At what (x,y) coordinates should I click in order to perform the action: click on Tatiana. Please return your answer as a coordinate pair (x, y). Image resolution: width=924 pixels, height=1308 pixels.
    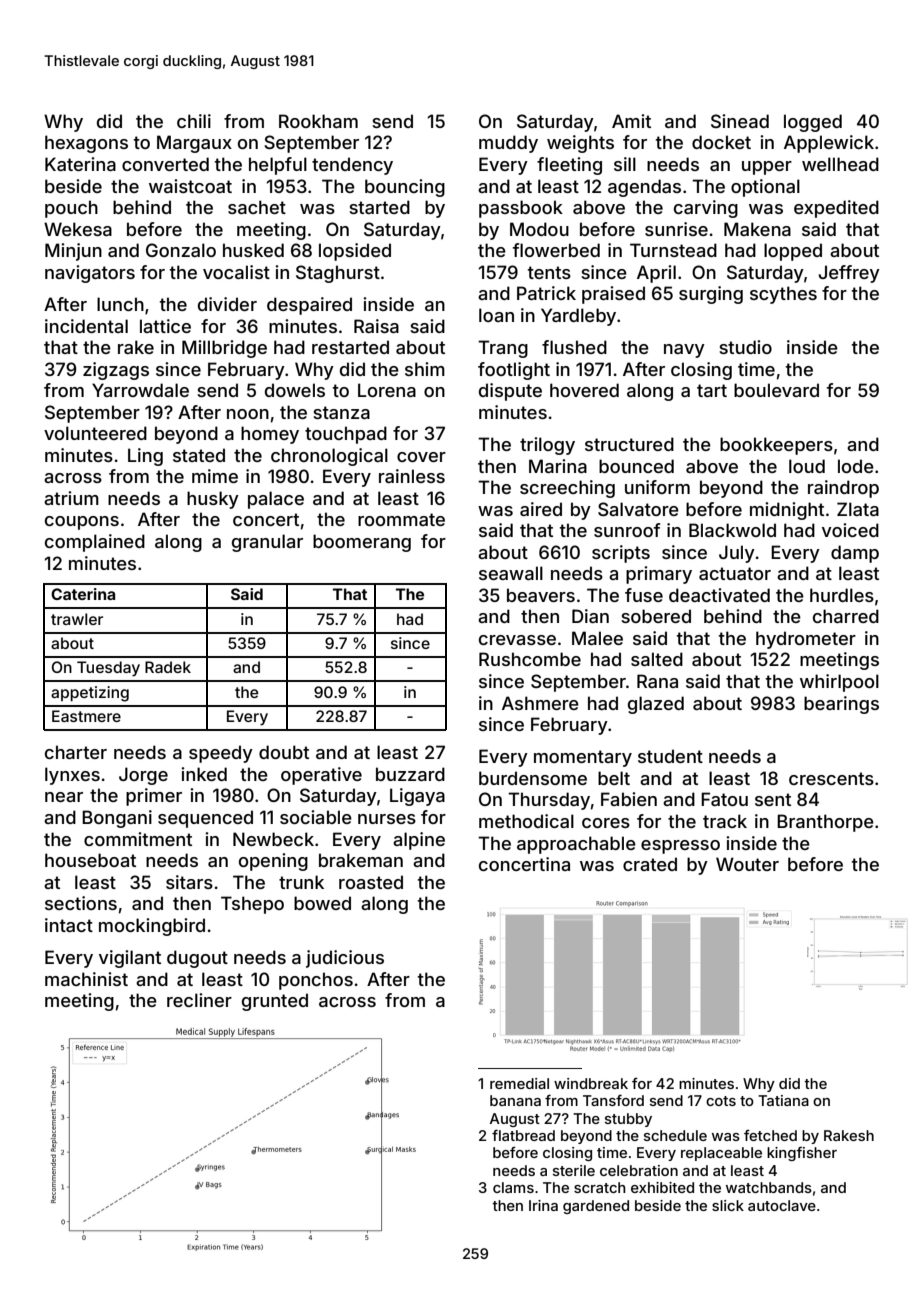
    Looking at the image, I should click on (783, 1100).
